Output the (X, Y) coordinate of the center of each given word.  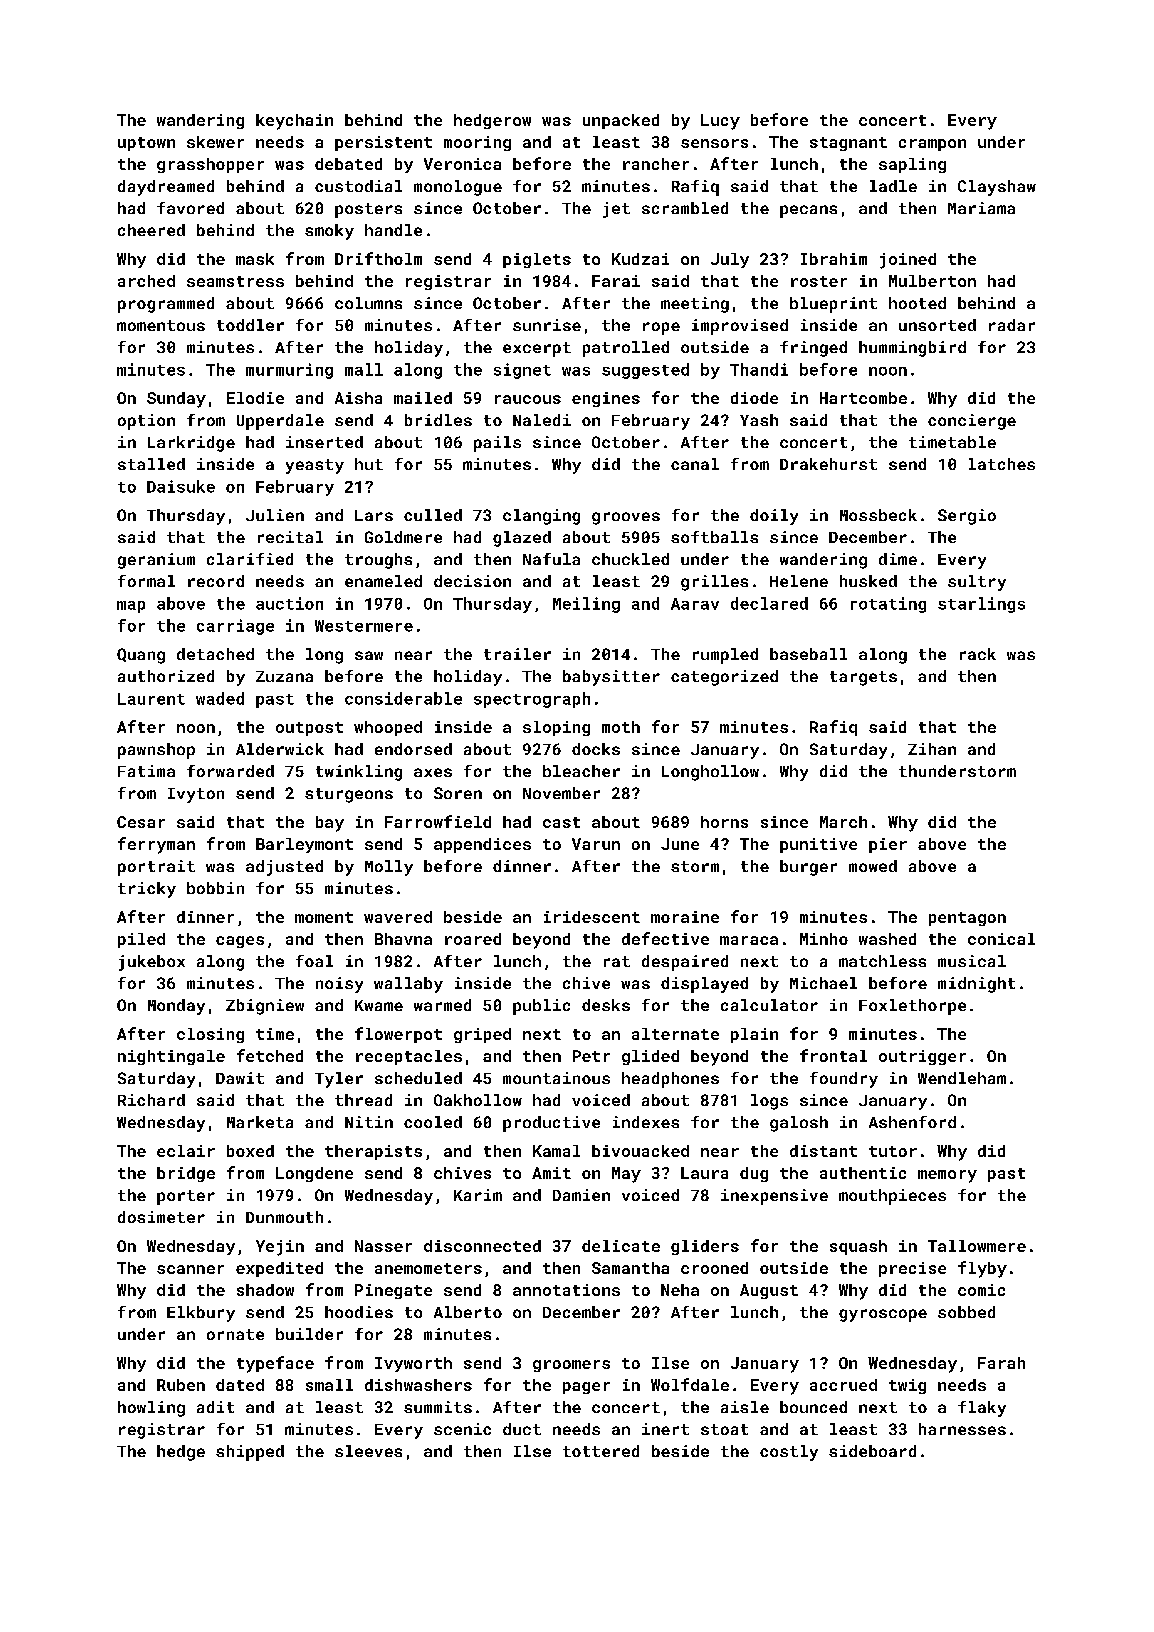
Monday (176, 1007)
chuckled (630, 559)
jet (616, 210)
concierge (972, 422)
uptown (146, 144)
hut (369, 464)
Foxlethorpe (912, 1007)
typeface (275, 1364)
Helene (799, 581)
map (131, 607)
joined (908, 261)
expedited (279, 1269)
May (626, 1175)
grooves (626, 518)
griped (482, 1035)
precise (912, 1269)
